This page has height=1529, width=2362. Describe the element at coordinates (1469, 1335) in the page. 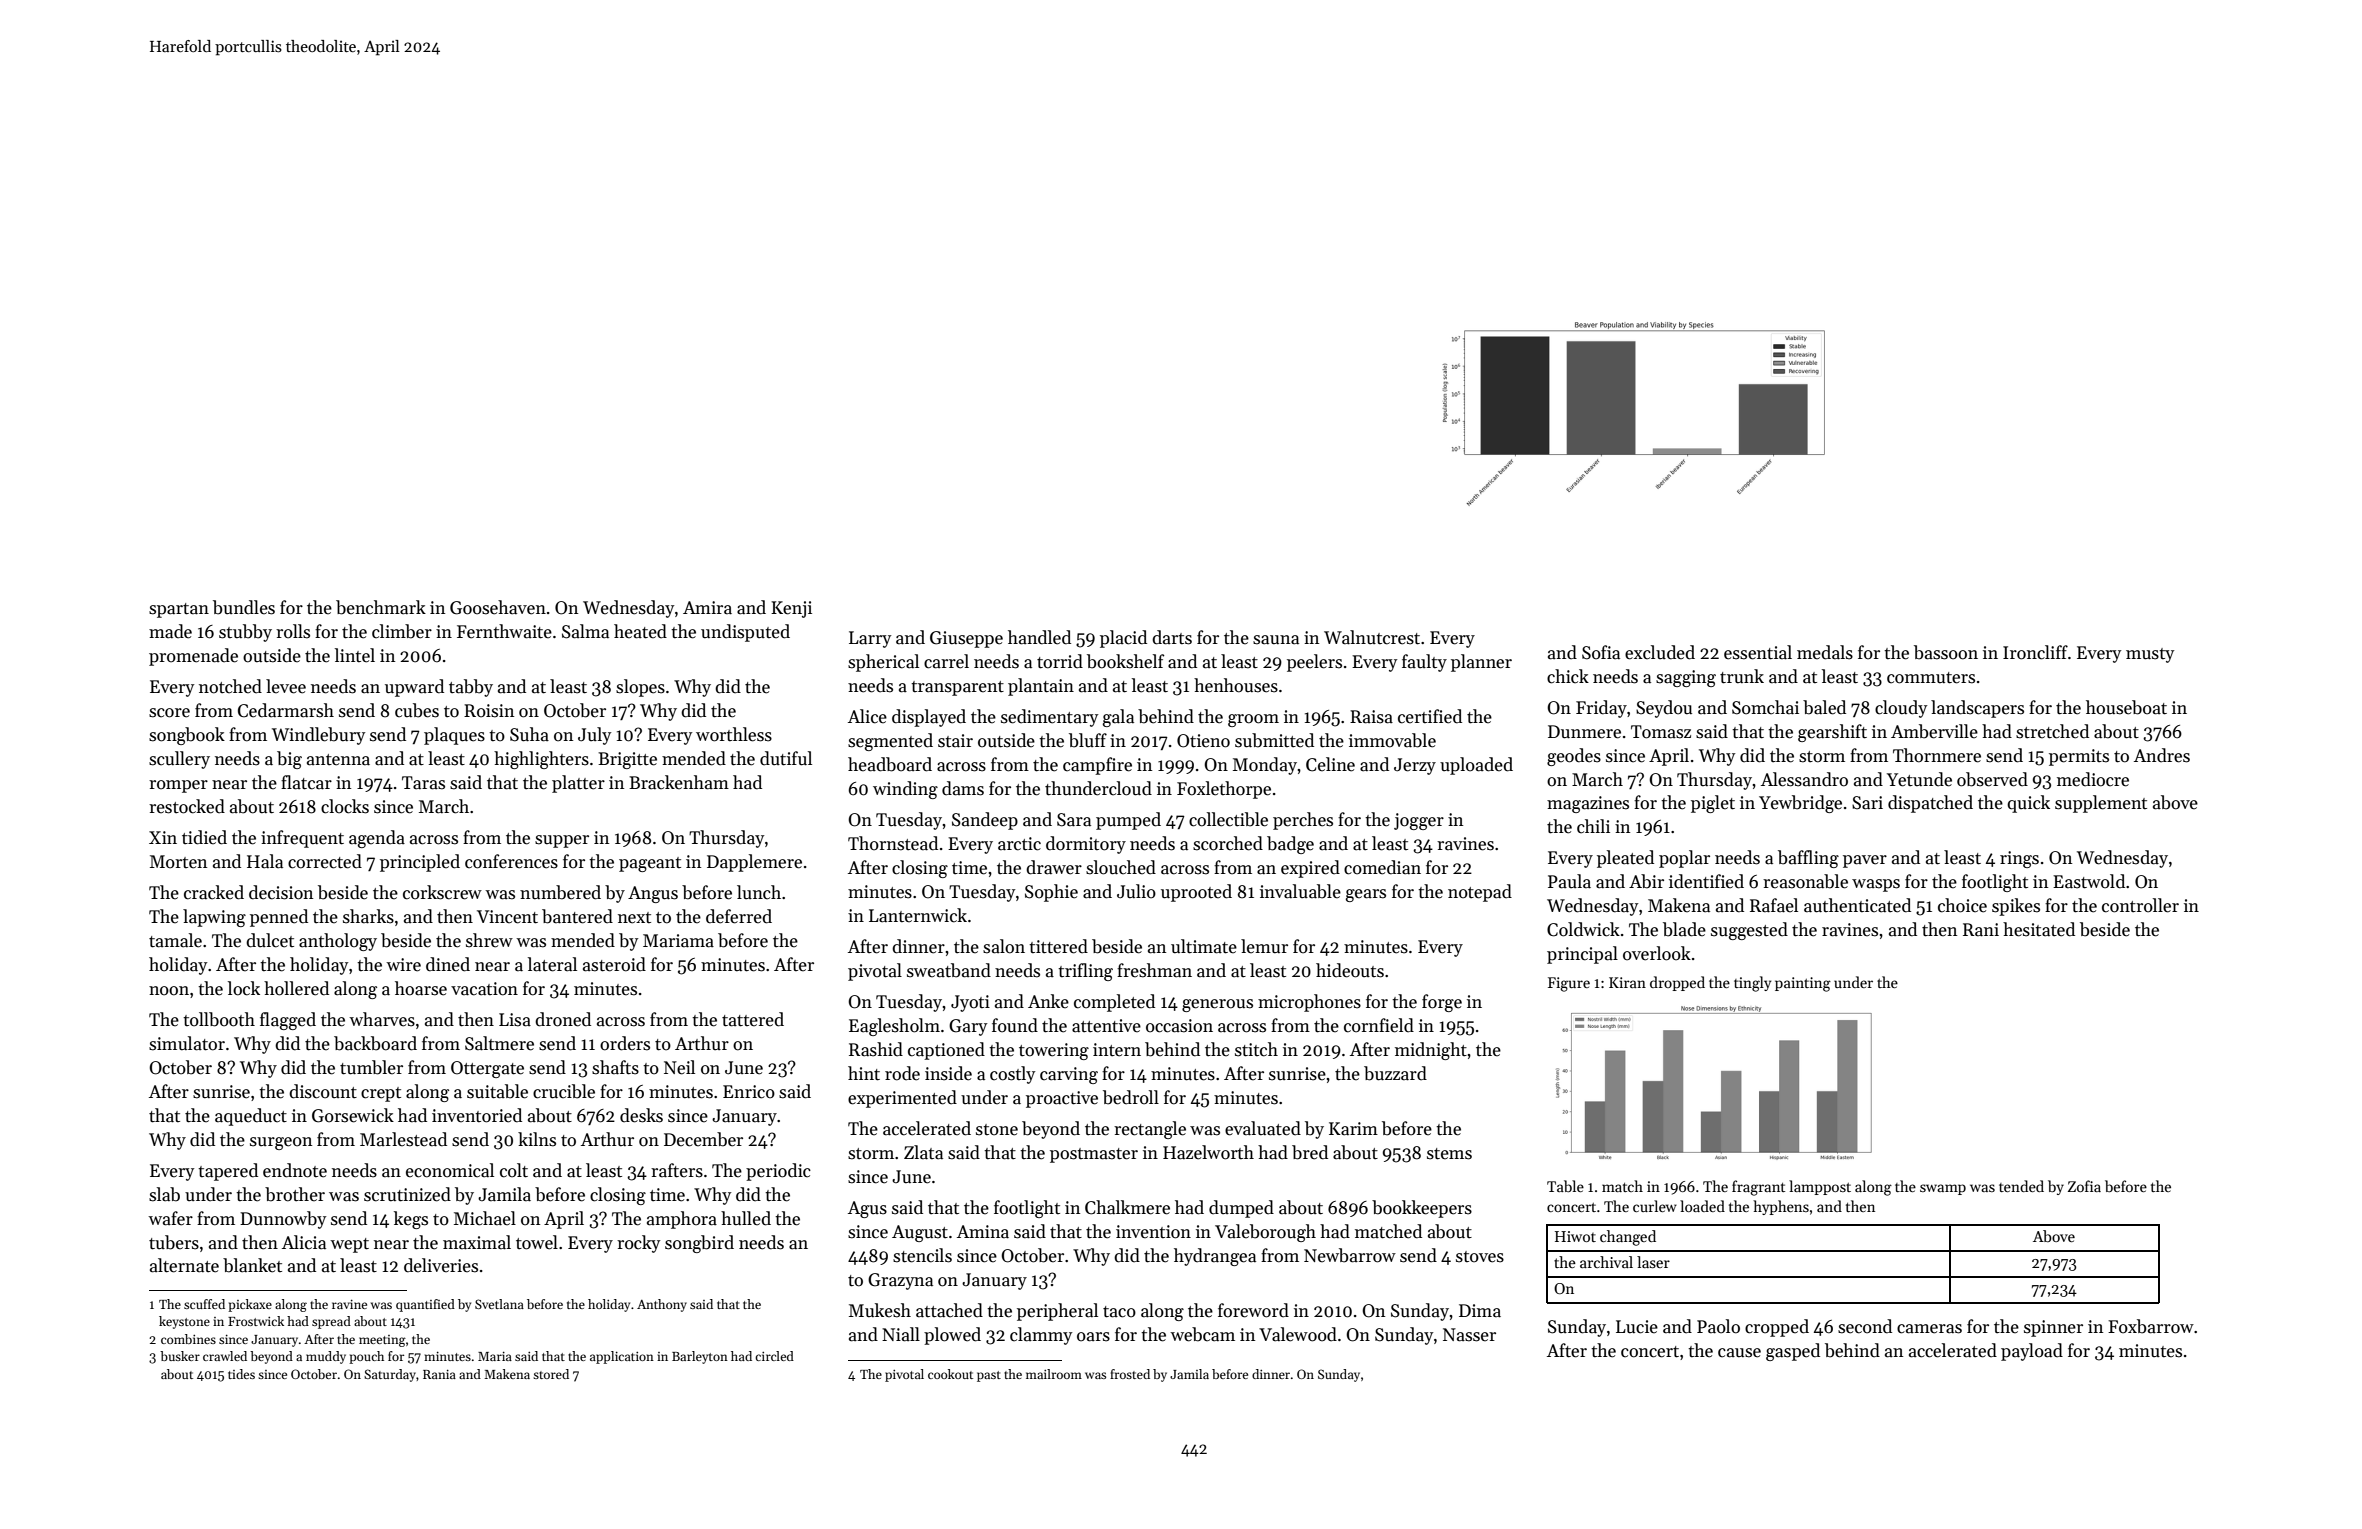

I see `Nasser` at that location.
